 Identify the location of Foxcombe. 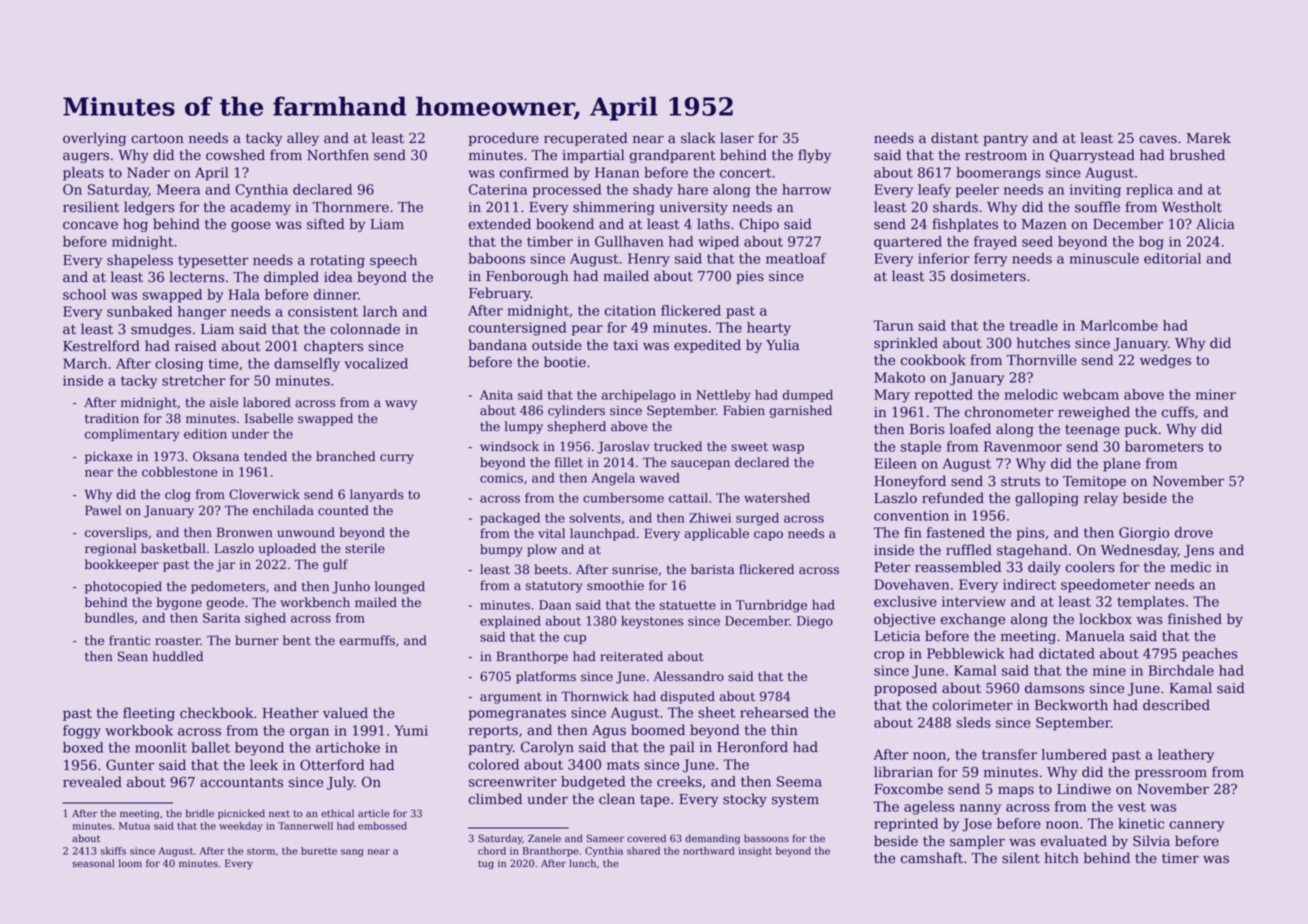
(908, 789).
